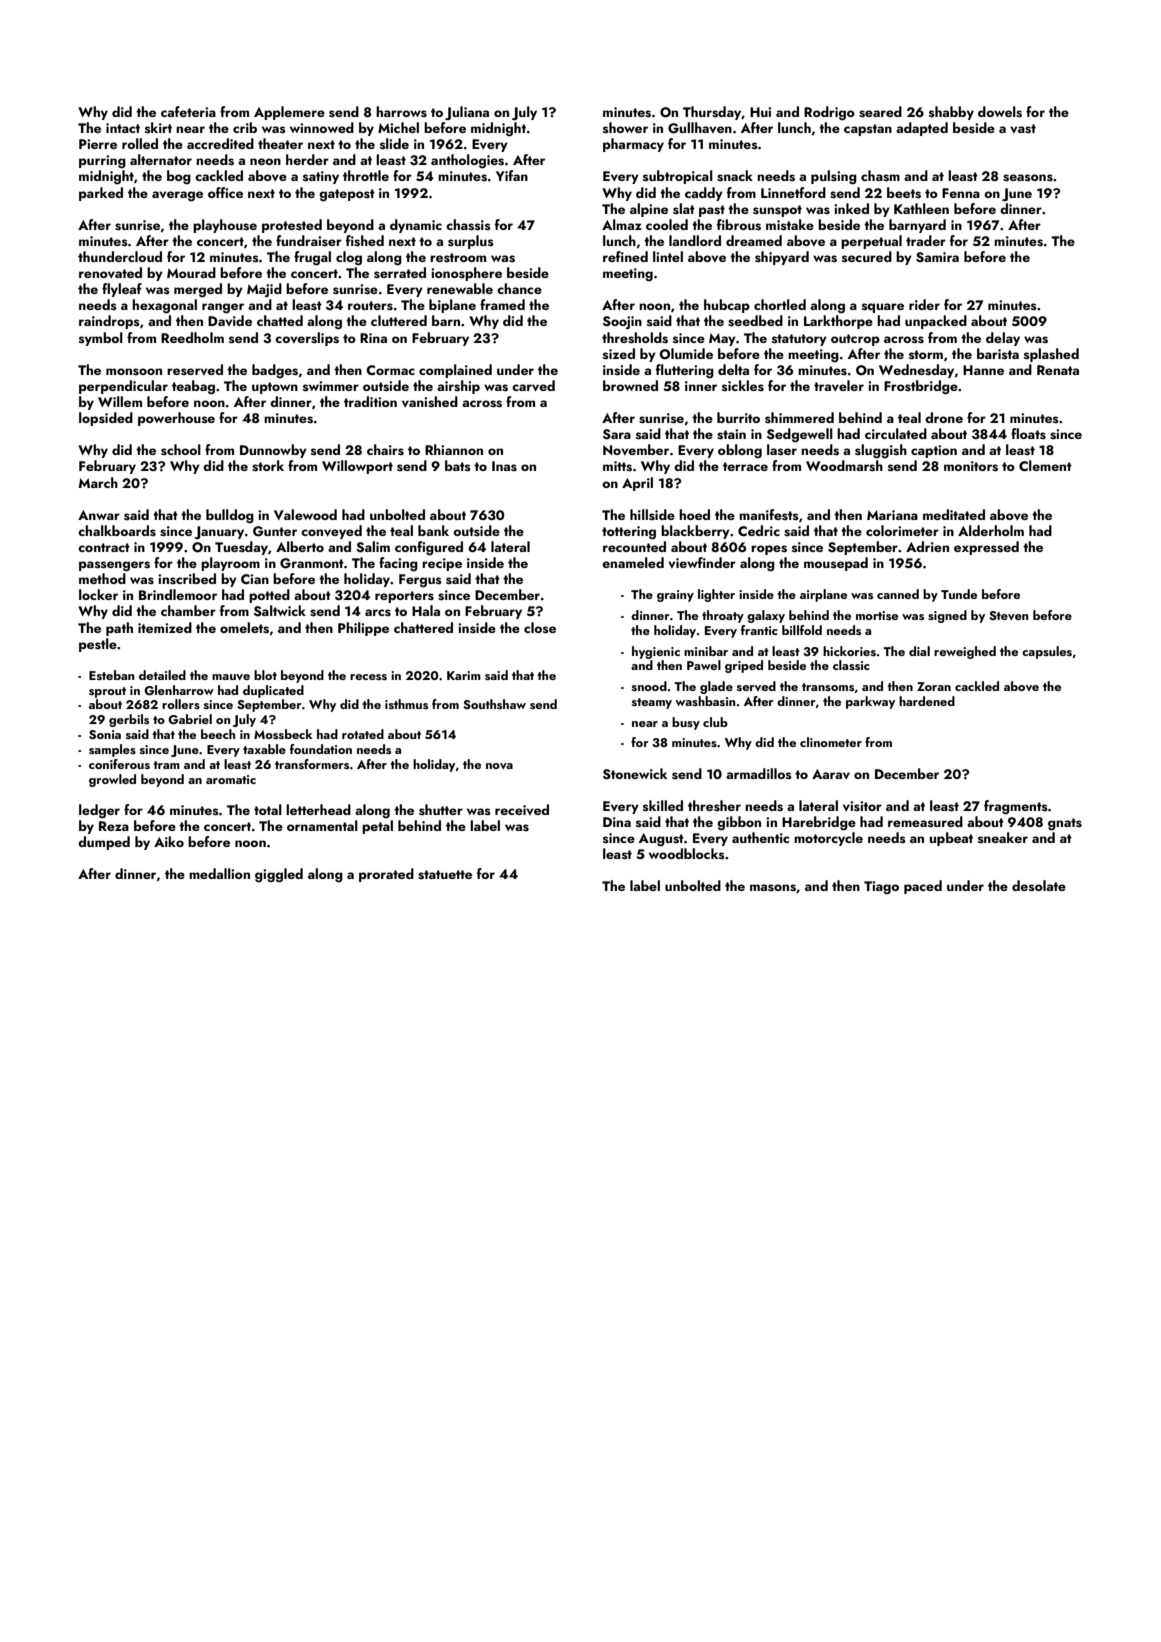 This document has width=1161, height=1642. I want to click on duplicated, so click(273, 691).
